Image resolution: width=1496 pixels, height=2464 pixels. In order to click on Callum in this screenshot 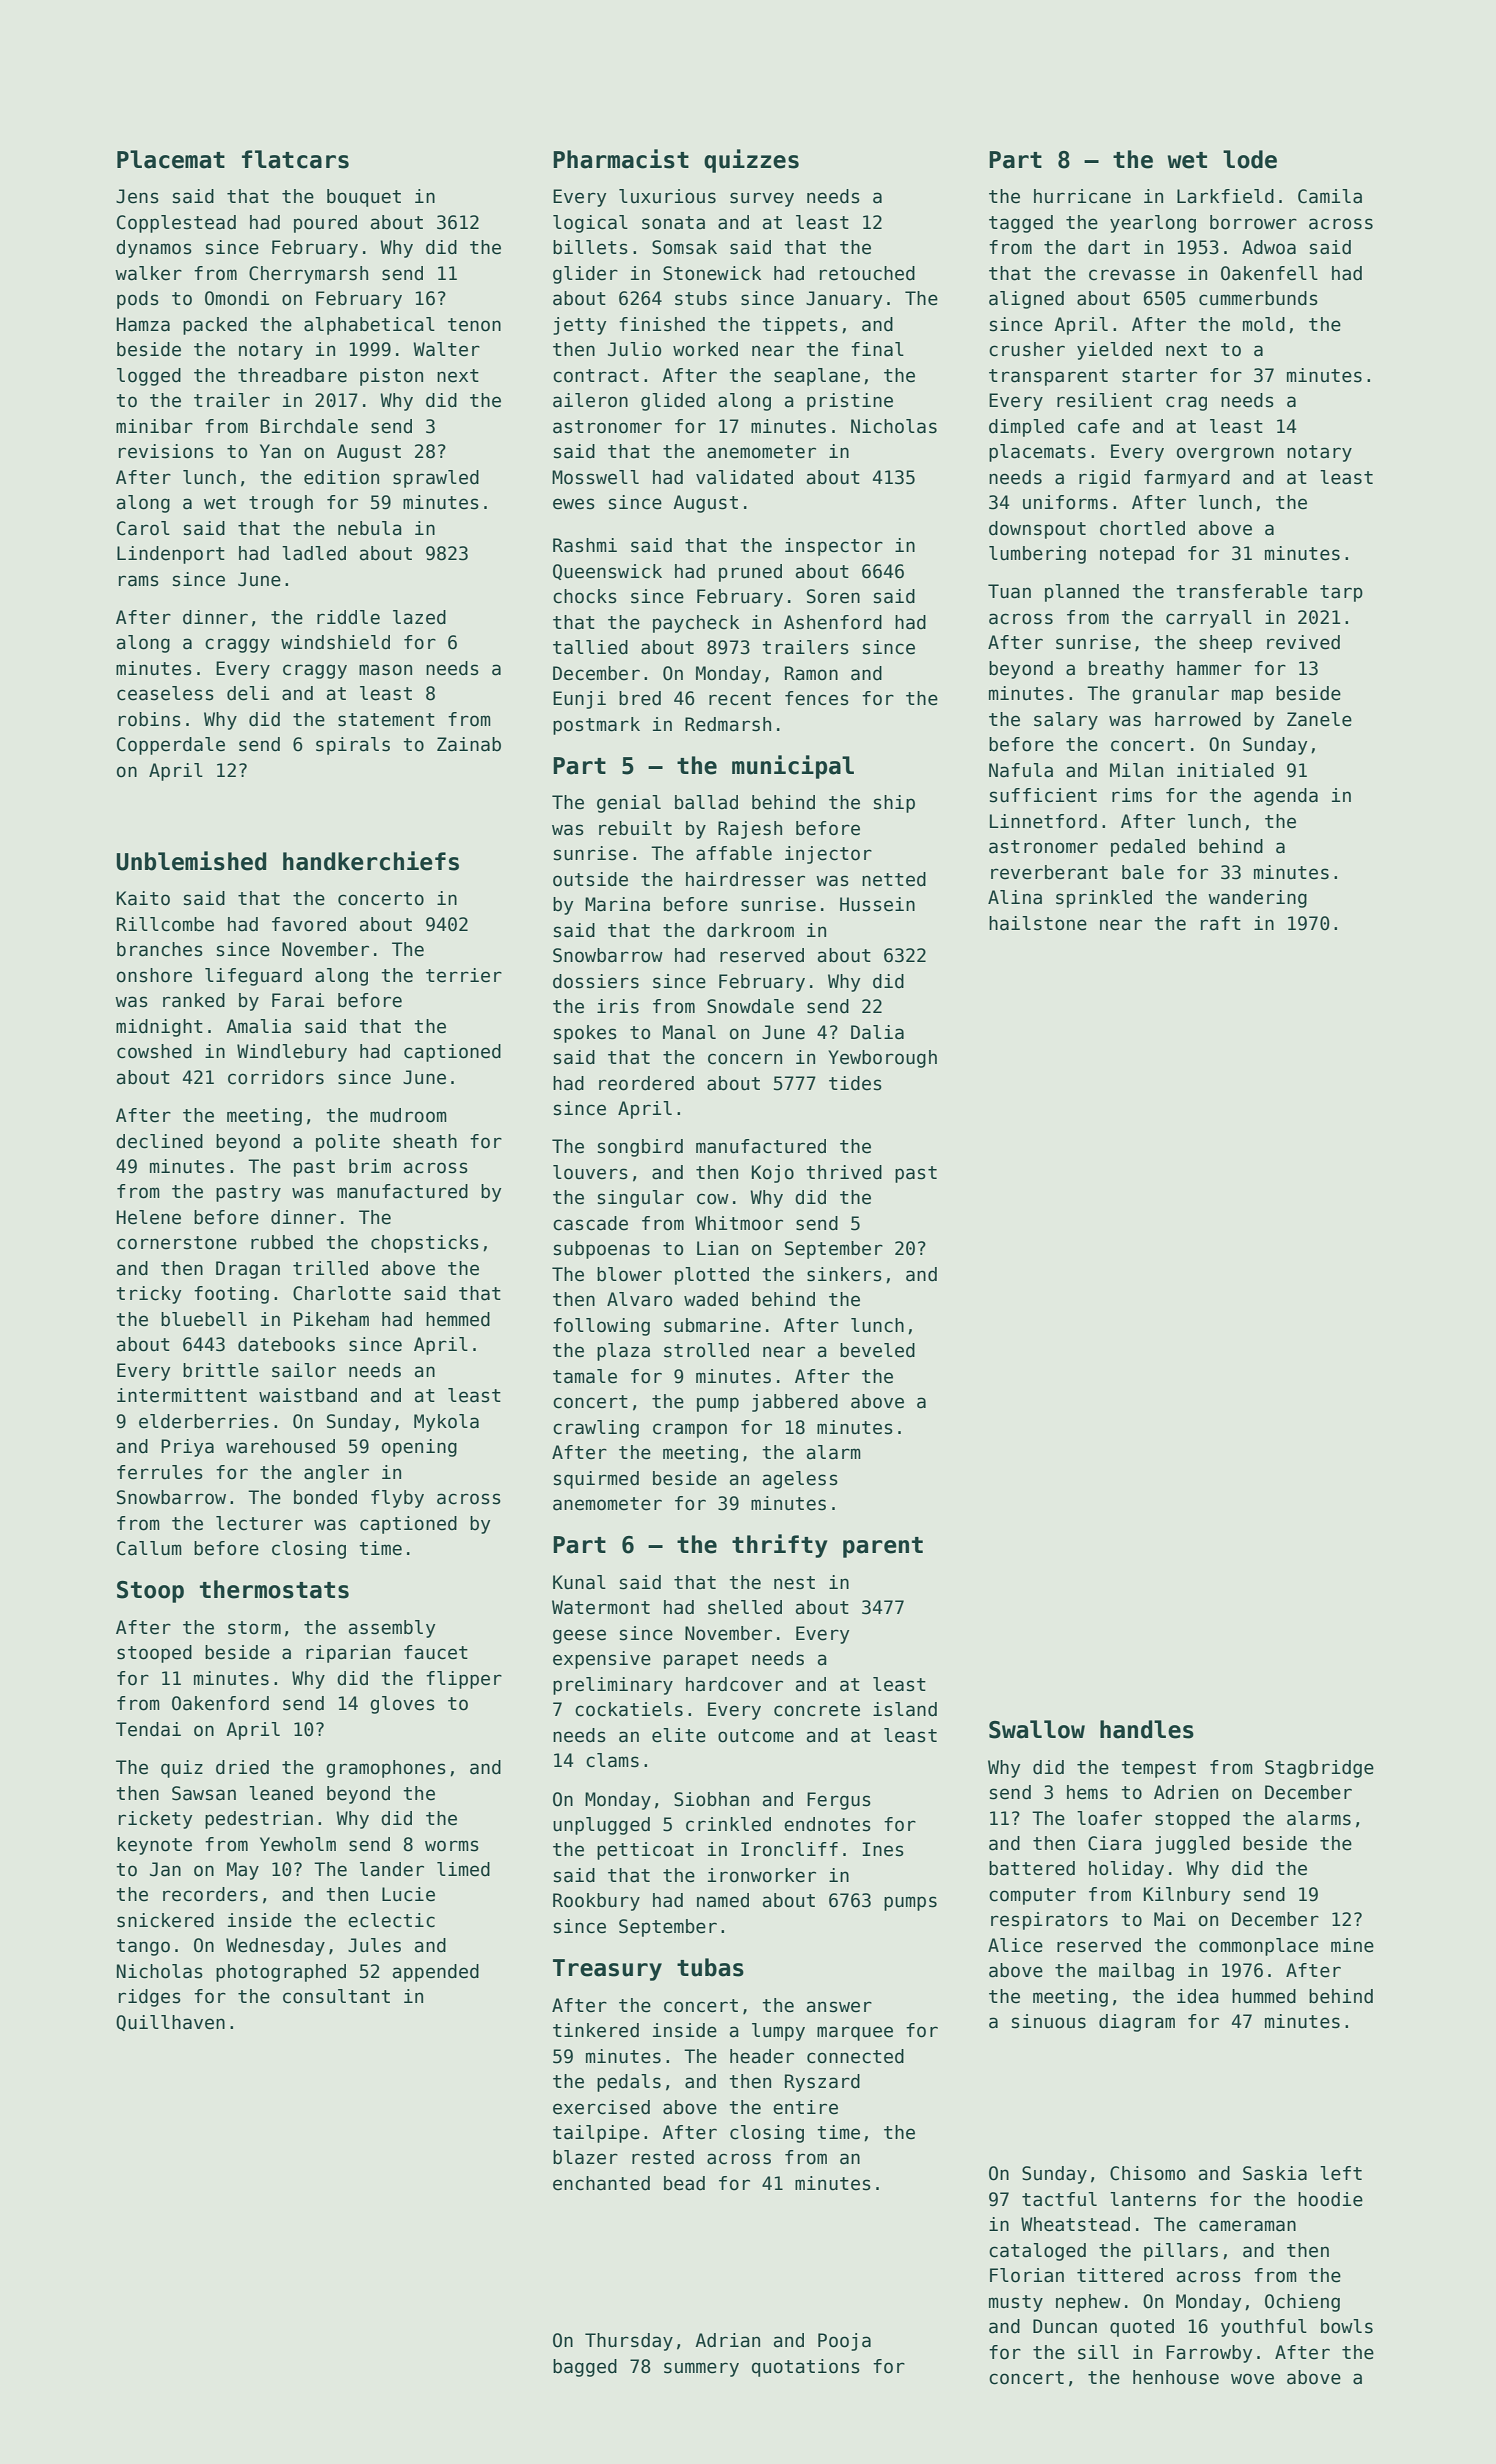, I will do `click(149, 1548)`.
